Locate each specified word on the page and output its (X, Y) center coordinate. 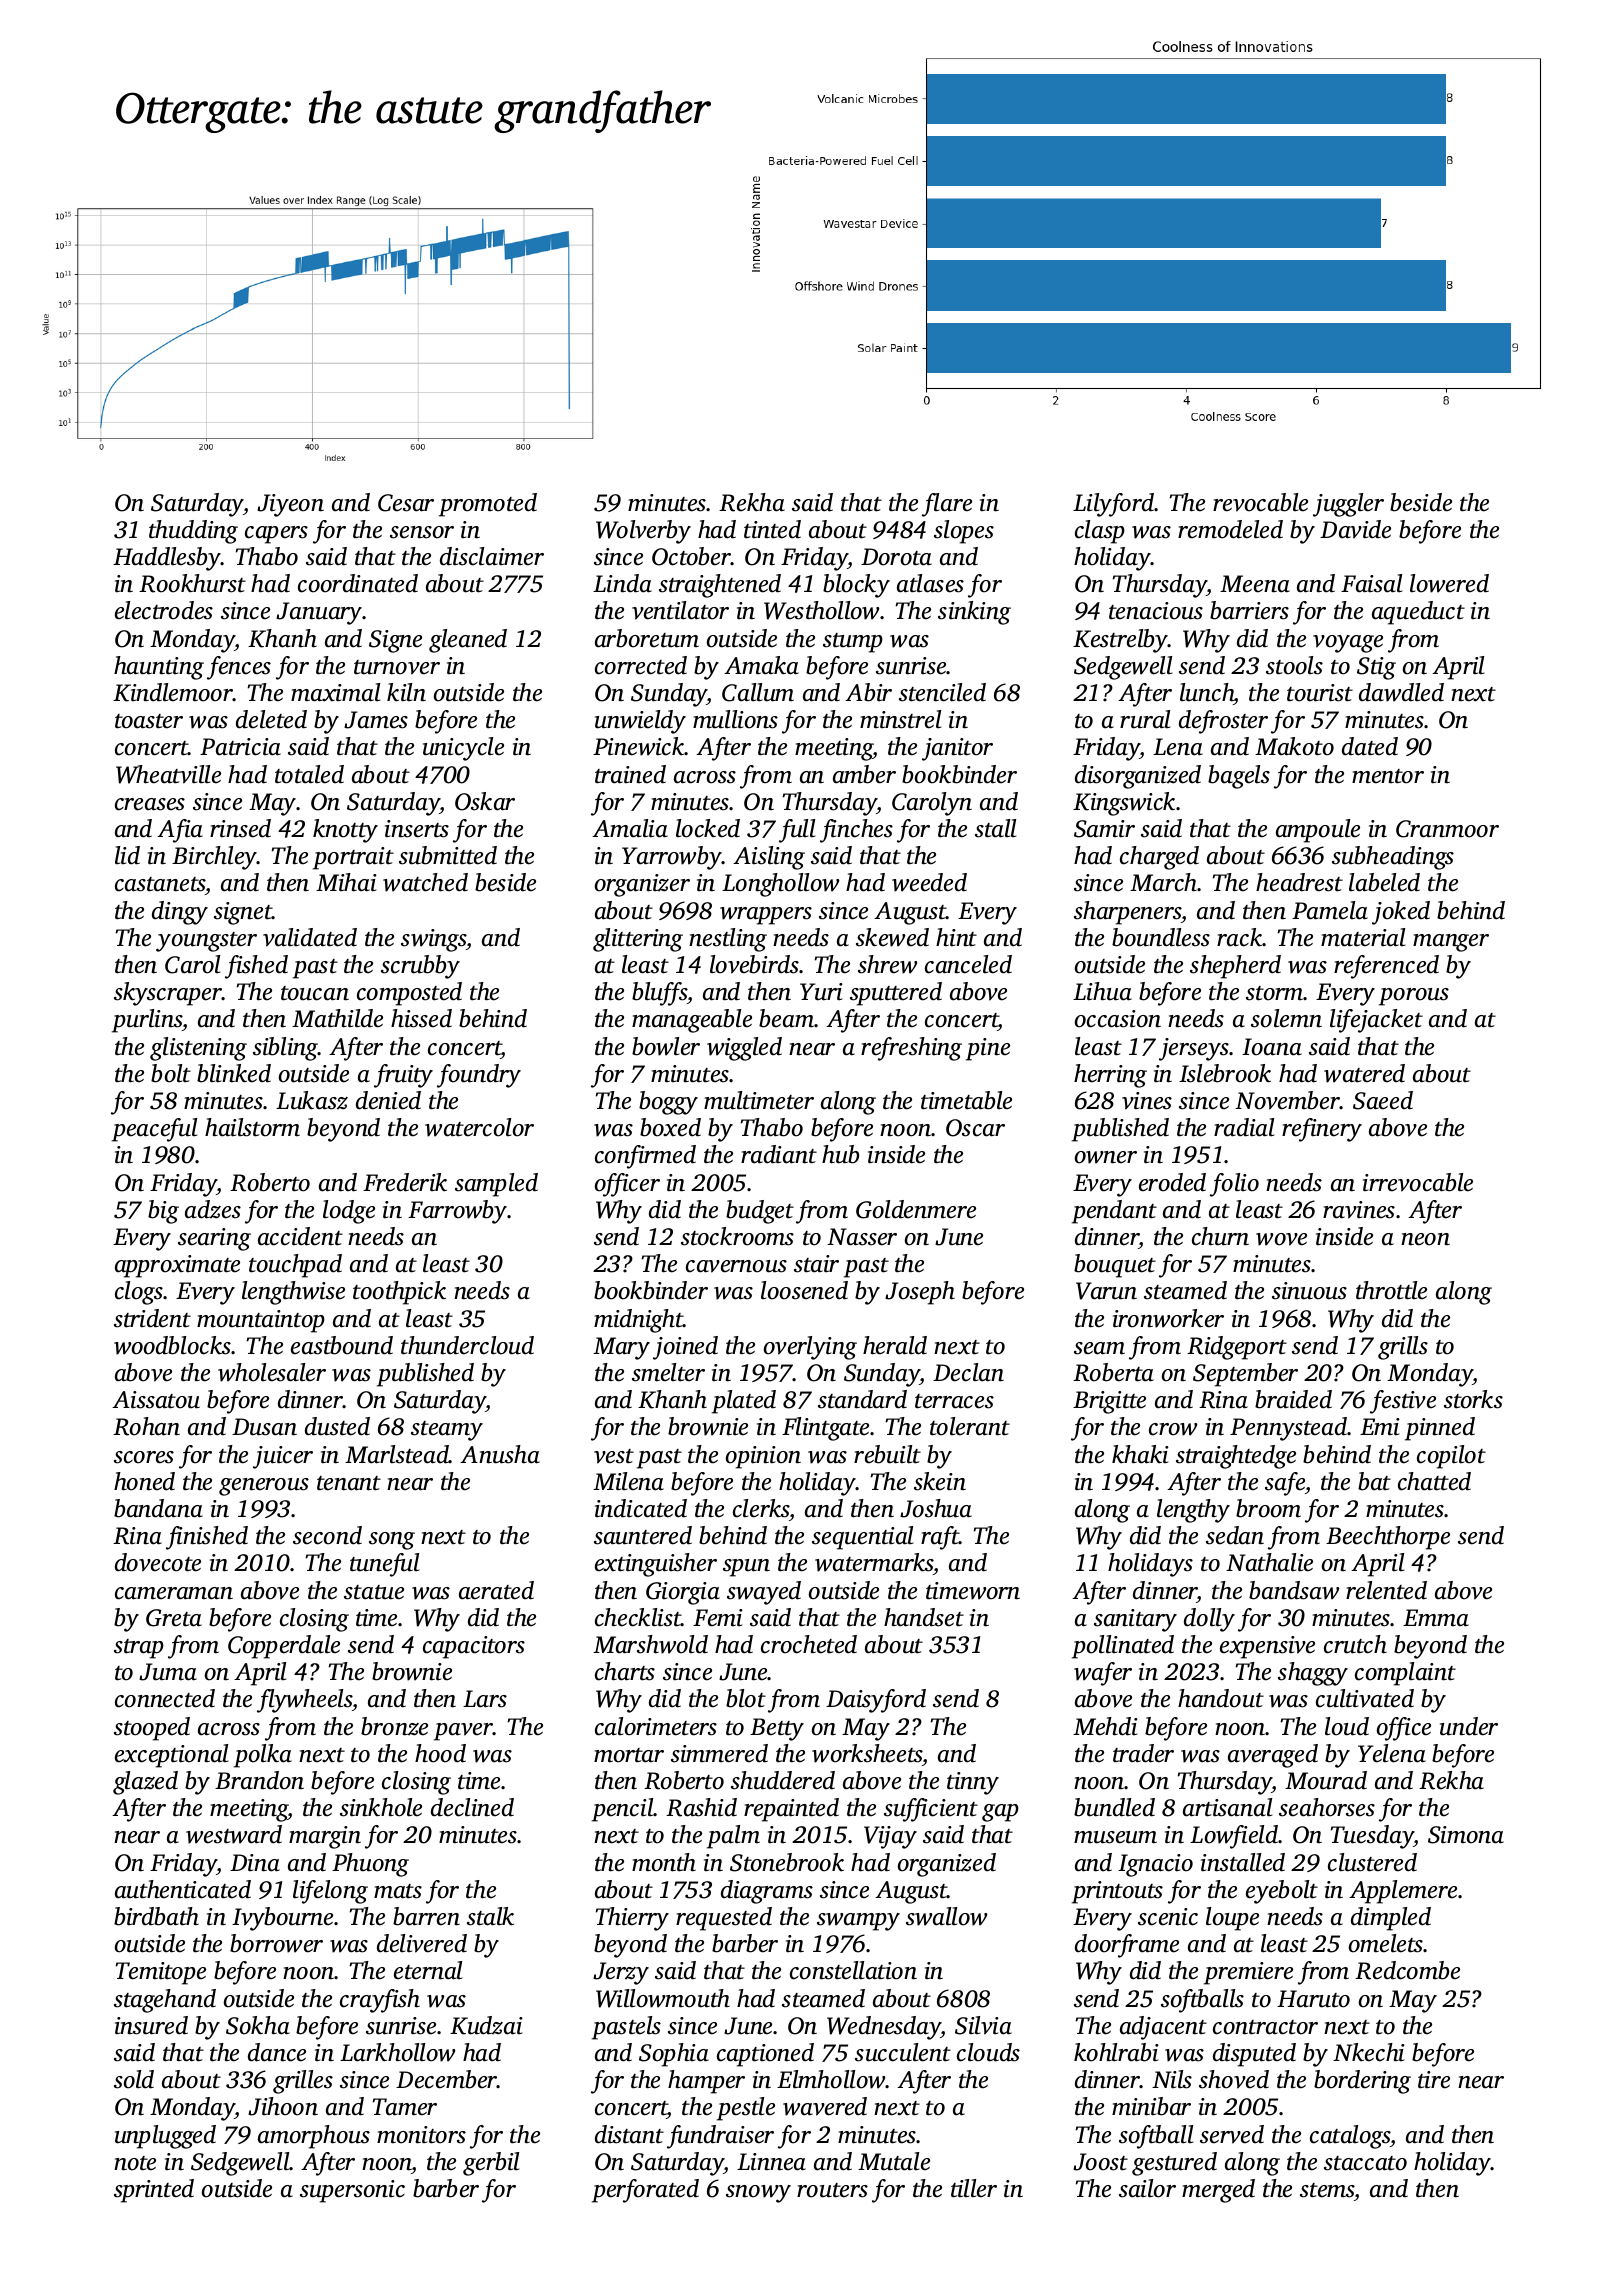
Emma (1436, 1618)
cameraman (174, 1593)
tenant (349, 1483)
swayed (764, 1593)
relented (1386, 1590)
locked (708, 828)
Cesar (406, 503)
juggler (1348, 505)
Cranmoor (1447, 829)
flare (947, 505)
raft (940, 1538)
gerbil (491, 2164)
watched (425, 882)
